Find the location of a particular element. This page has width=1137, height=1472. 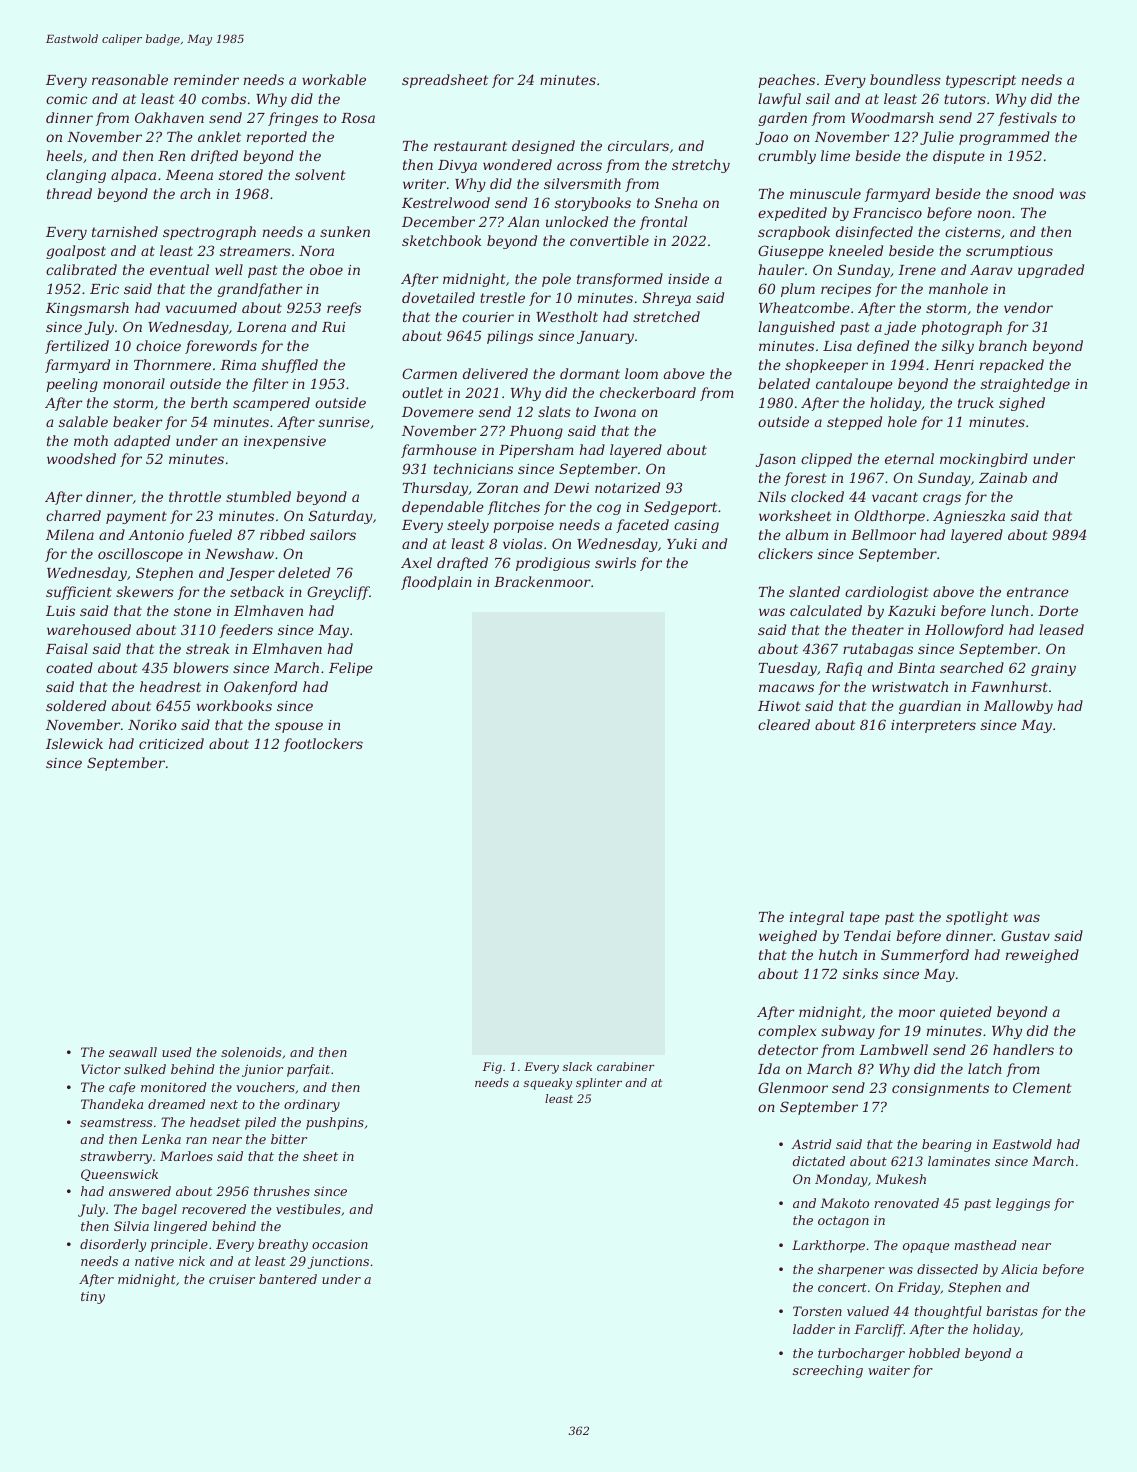

carabiner is located at coordinates (626, 1066).
